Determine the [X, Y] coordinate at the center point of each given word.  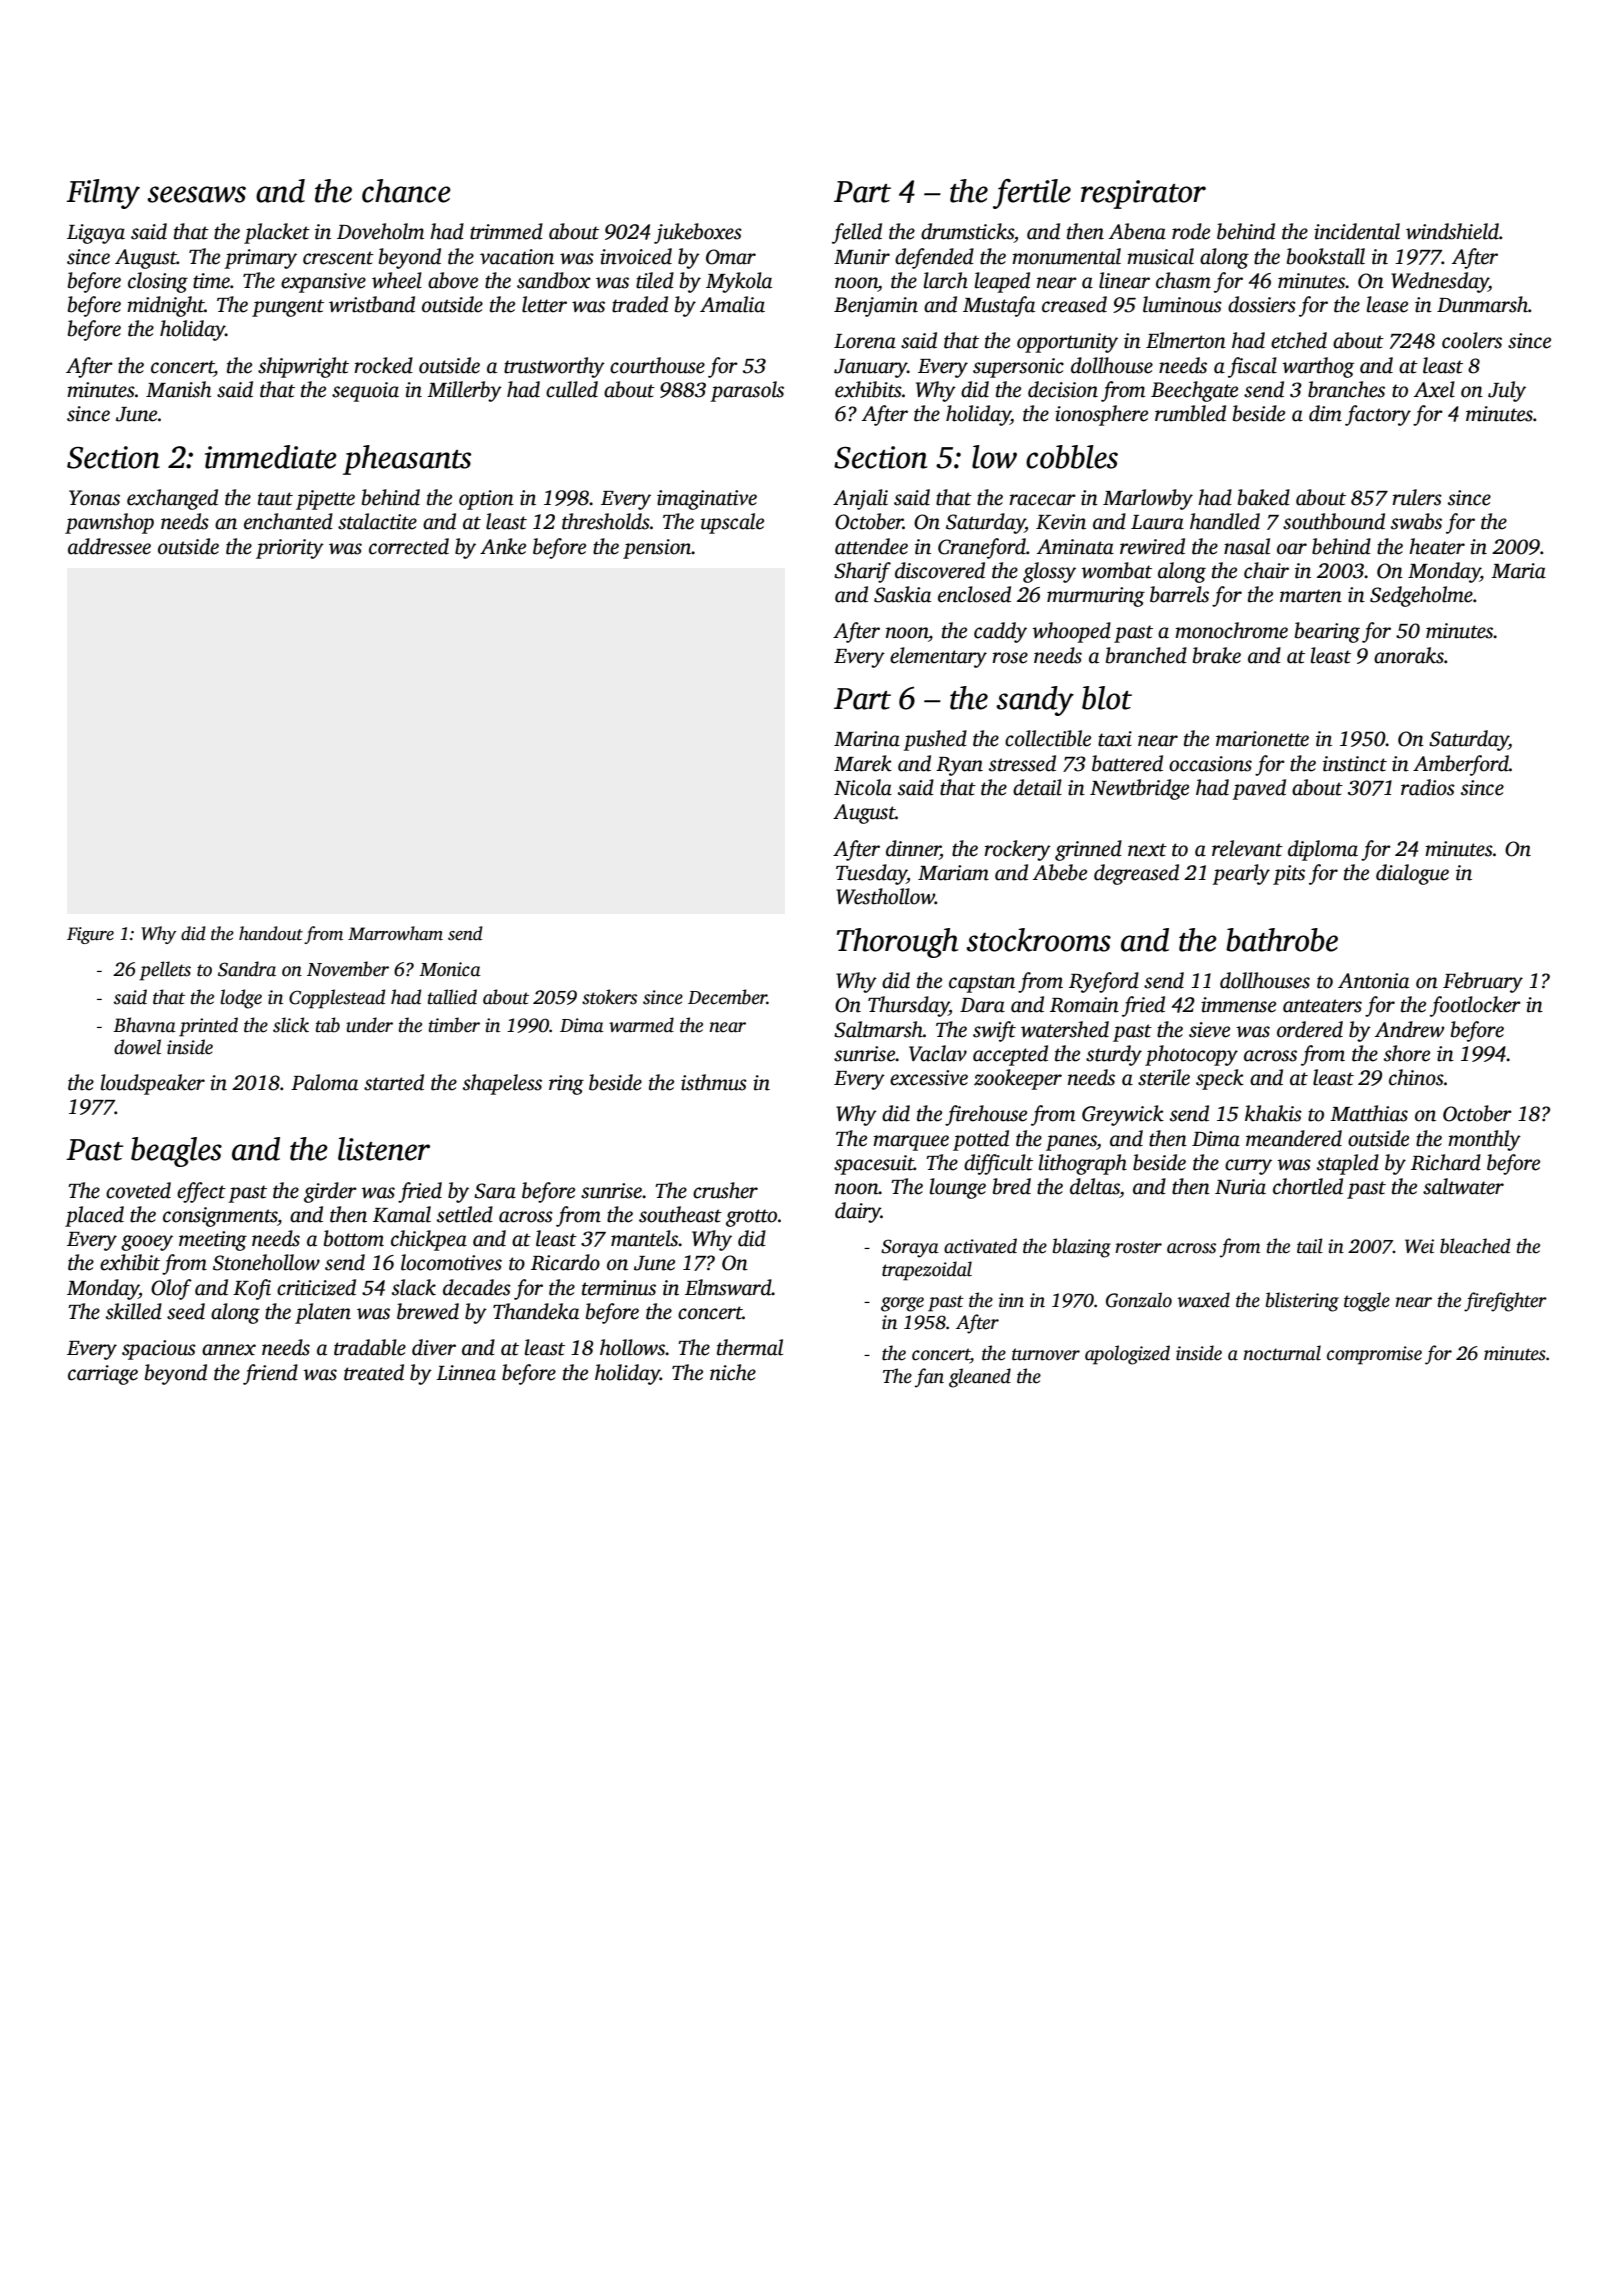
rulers [1417, 497]
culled [572, 389]
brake [1217, 655]
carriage [103, 1375]
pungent [288, 308]
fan [929, 1378]
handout [271, 933]
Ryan [959, 766]
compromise [1374, 1355]
